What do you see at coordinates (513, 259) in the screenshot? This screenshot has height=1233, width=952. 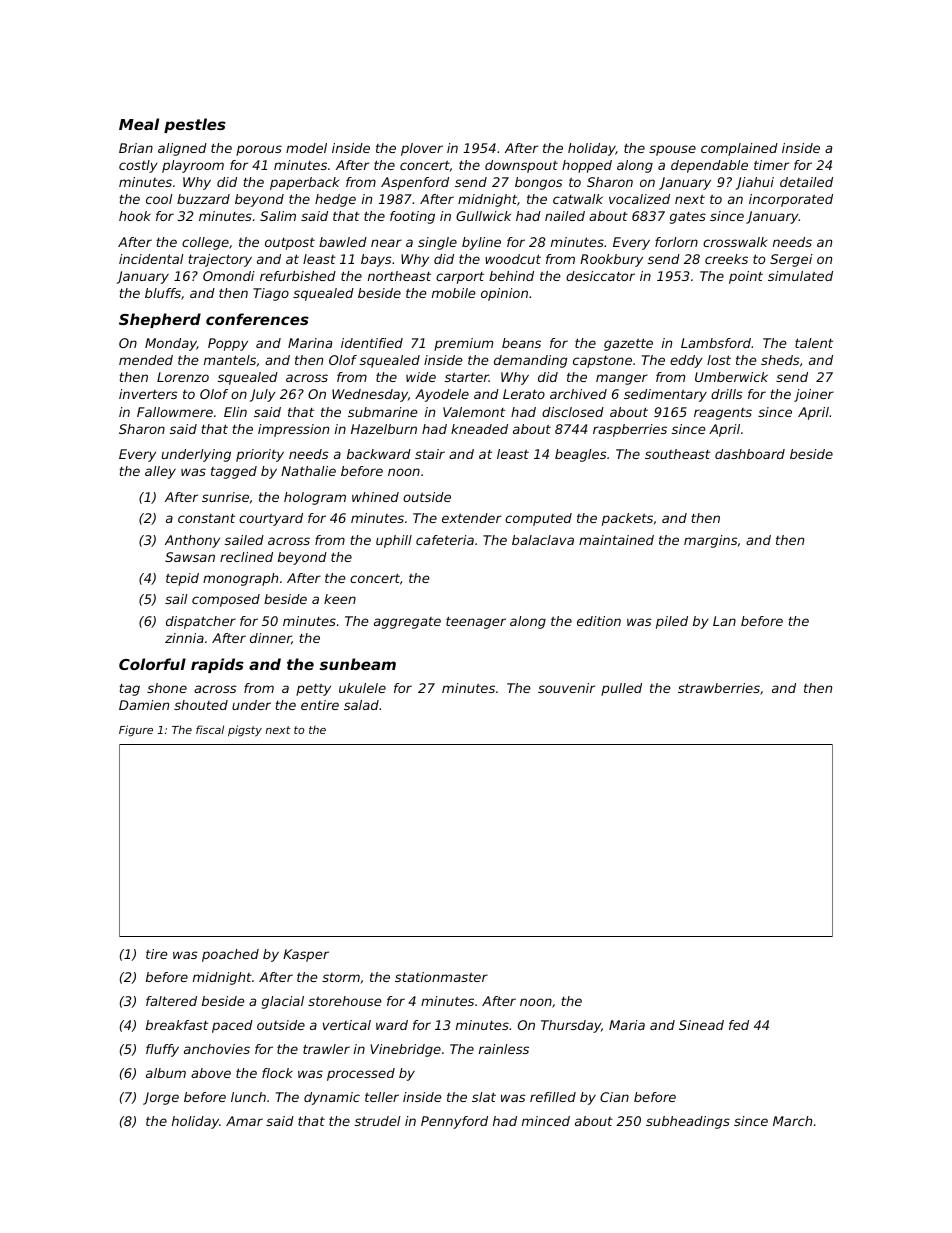 I see `woodcut` at bounding box center [513, 259].
